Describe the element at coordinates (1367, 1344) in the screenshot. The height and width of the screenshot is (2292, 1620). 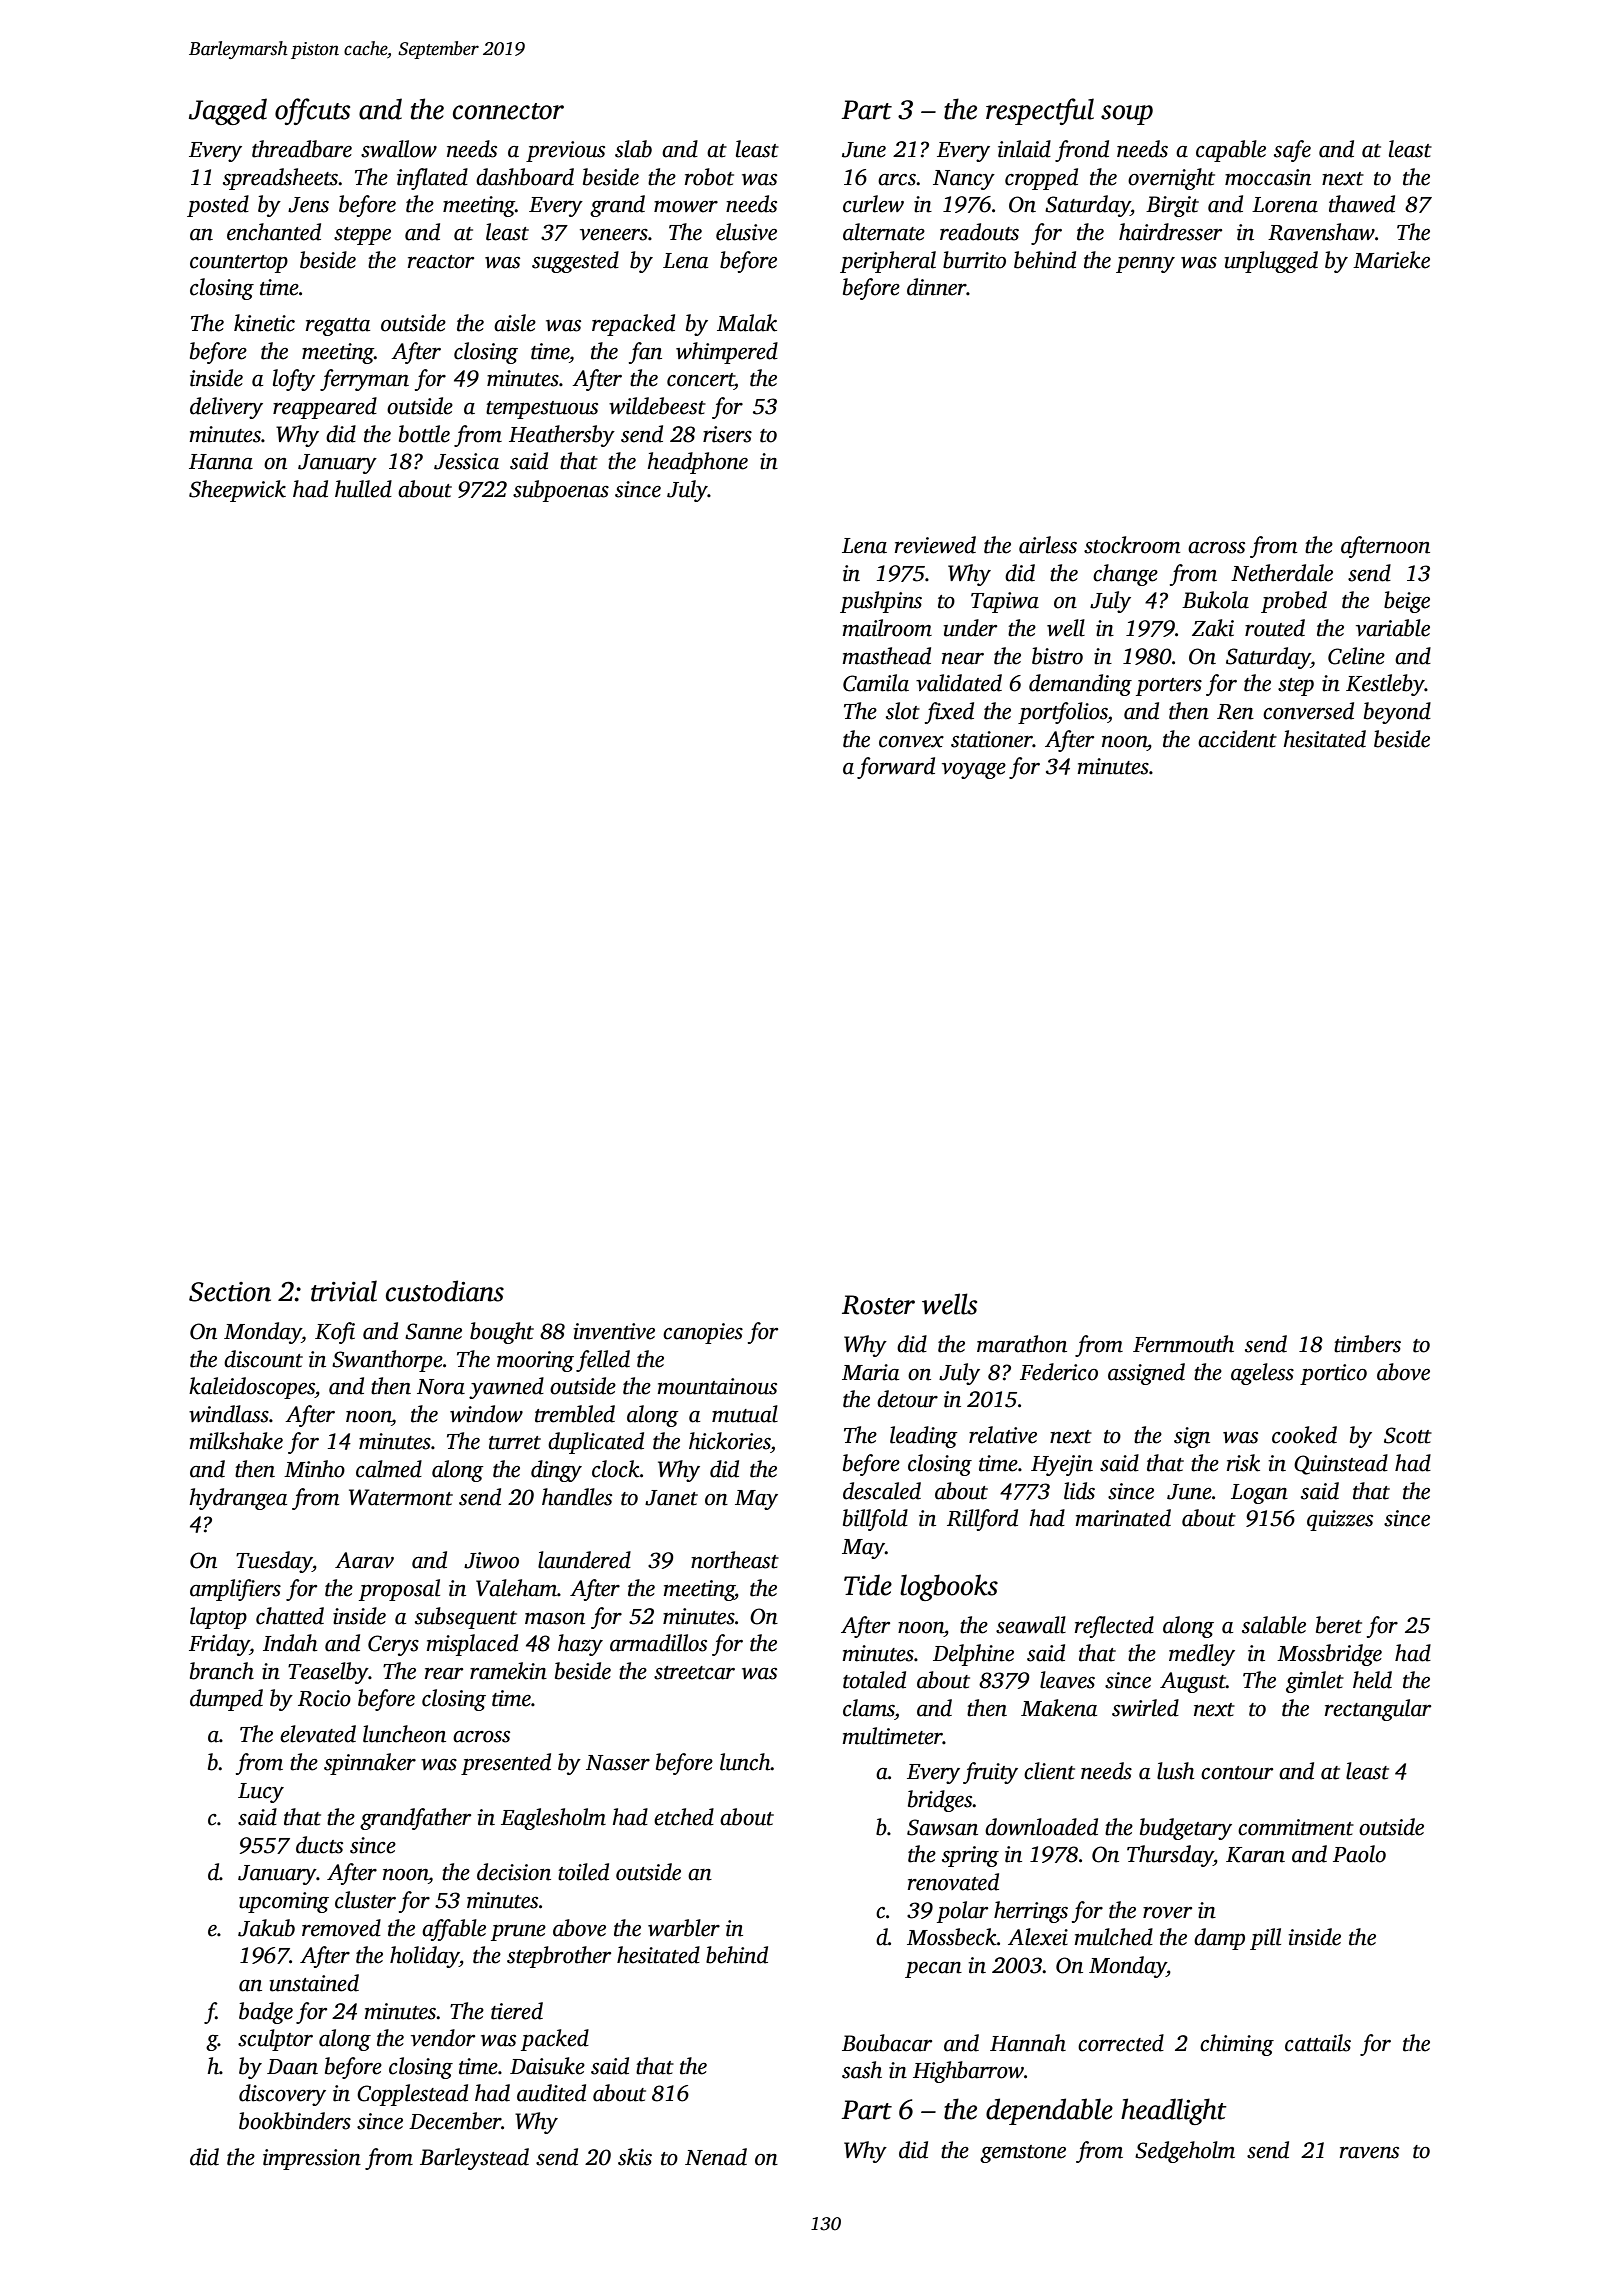
I see `timbers` at that location.
